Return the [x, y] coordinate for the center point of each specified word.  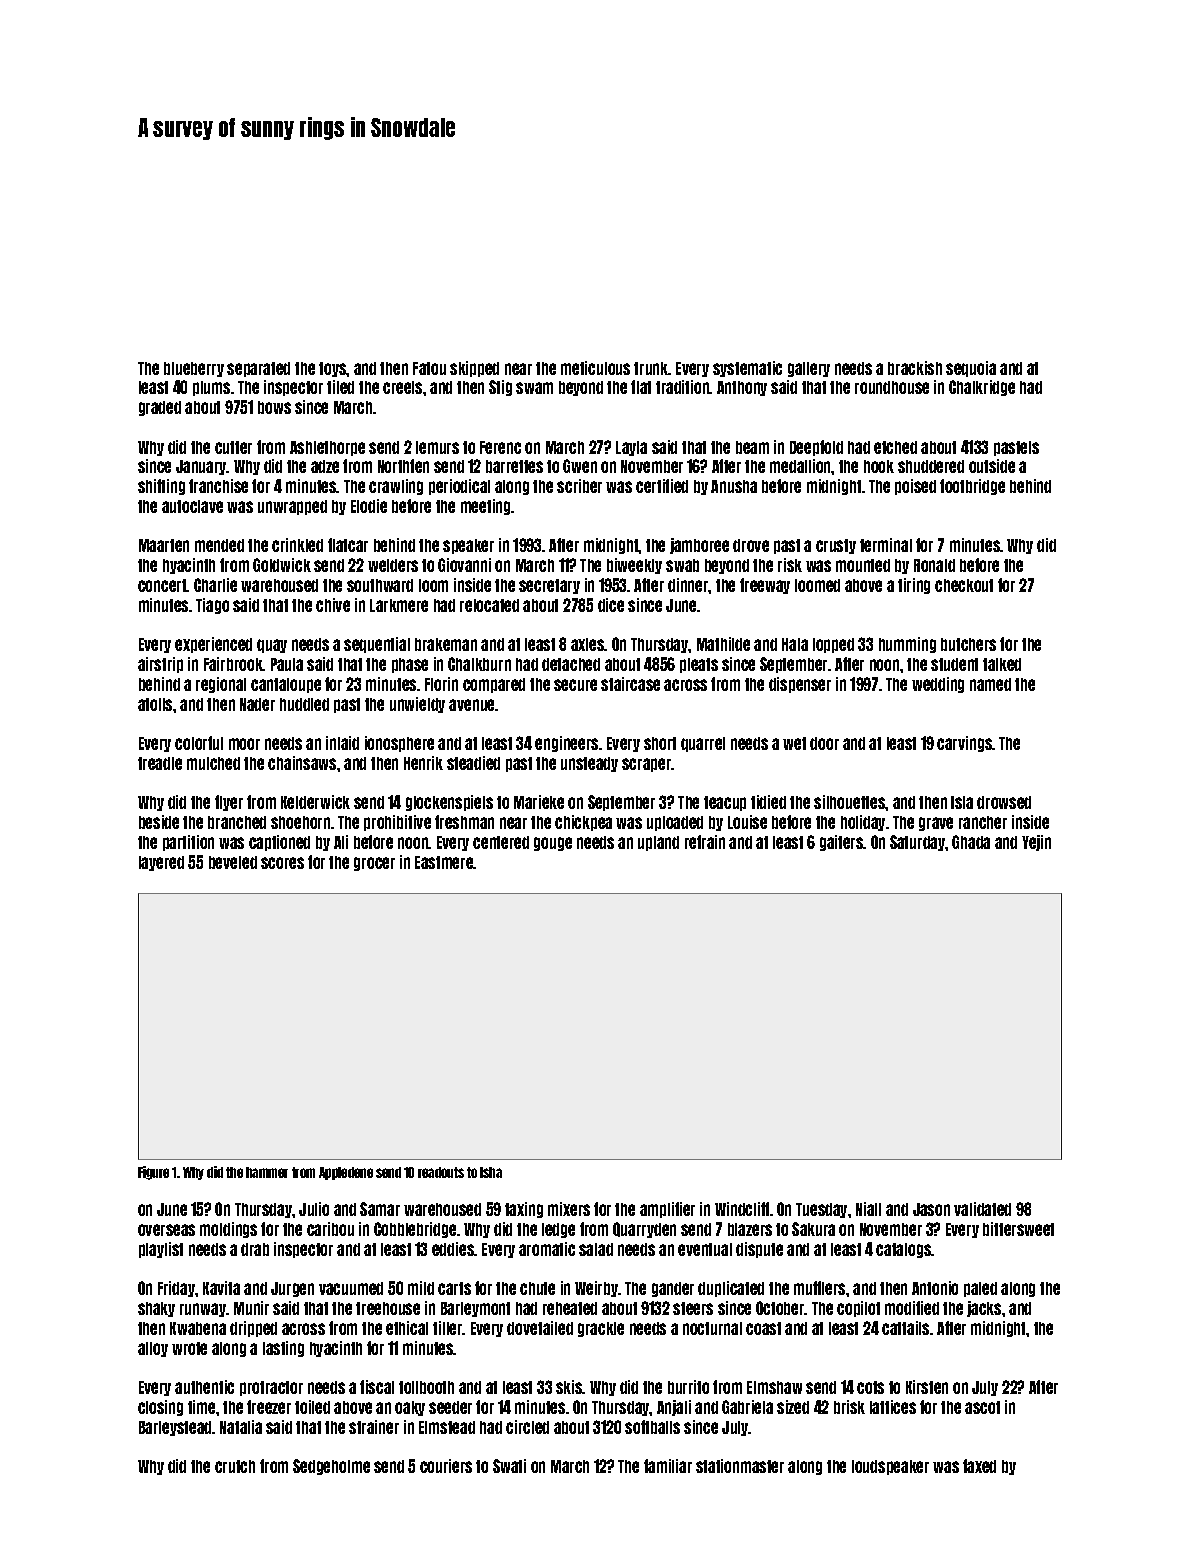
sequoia [971, 369]
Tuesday [821, 1210]
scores [282, 863]
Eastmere [444, 862]
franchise [218, 486]
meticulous [595, 368]
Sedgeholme [331, 1467]
